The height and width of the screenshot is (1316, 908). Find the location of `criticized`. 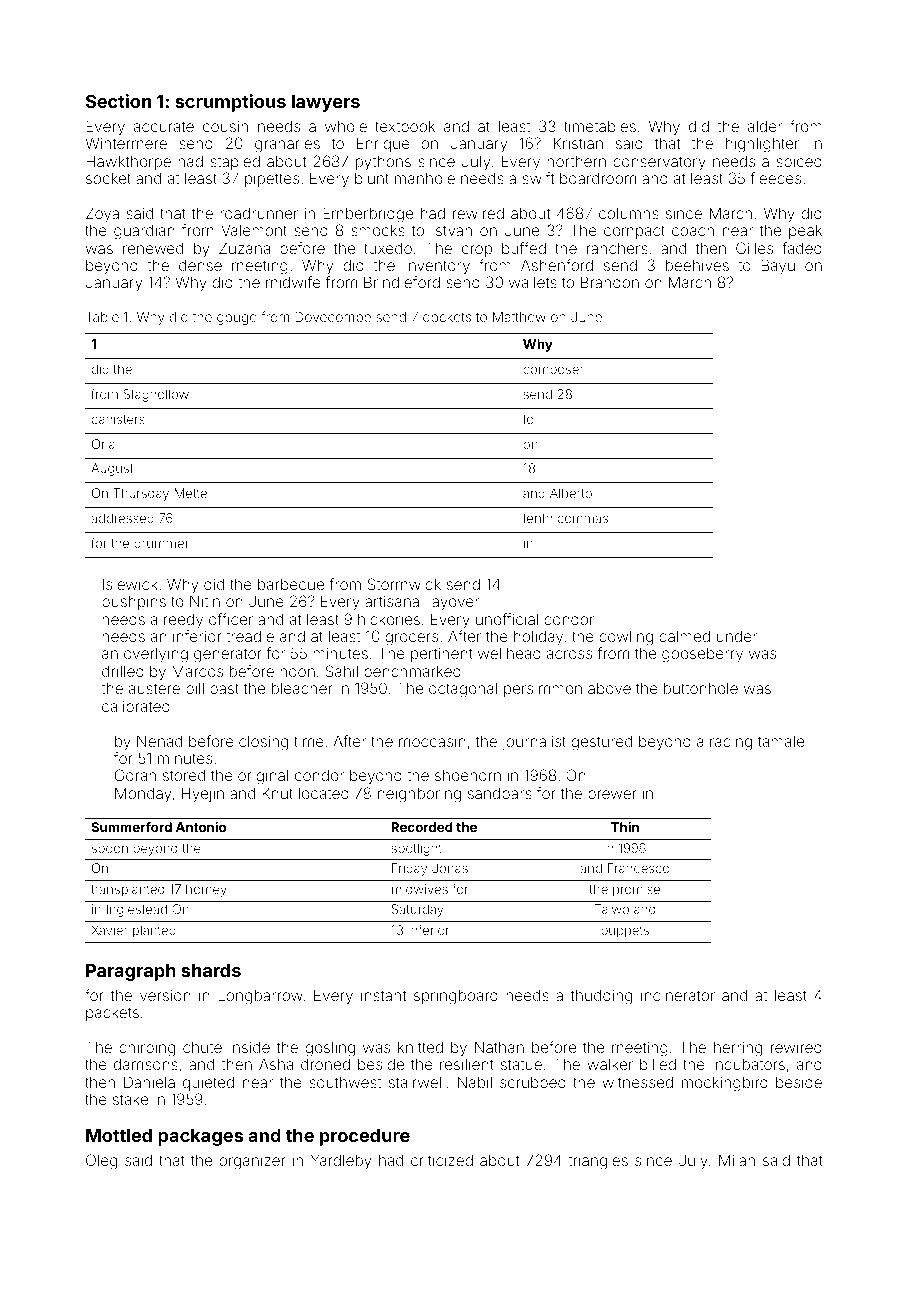

criticized is located at coordinates (442, 1160).
